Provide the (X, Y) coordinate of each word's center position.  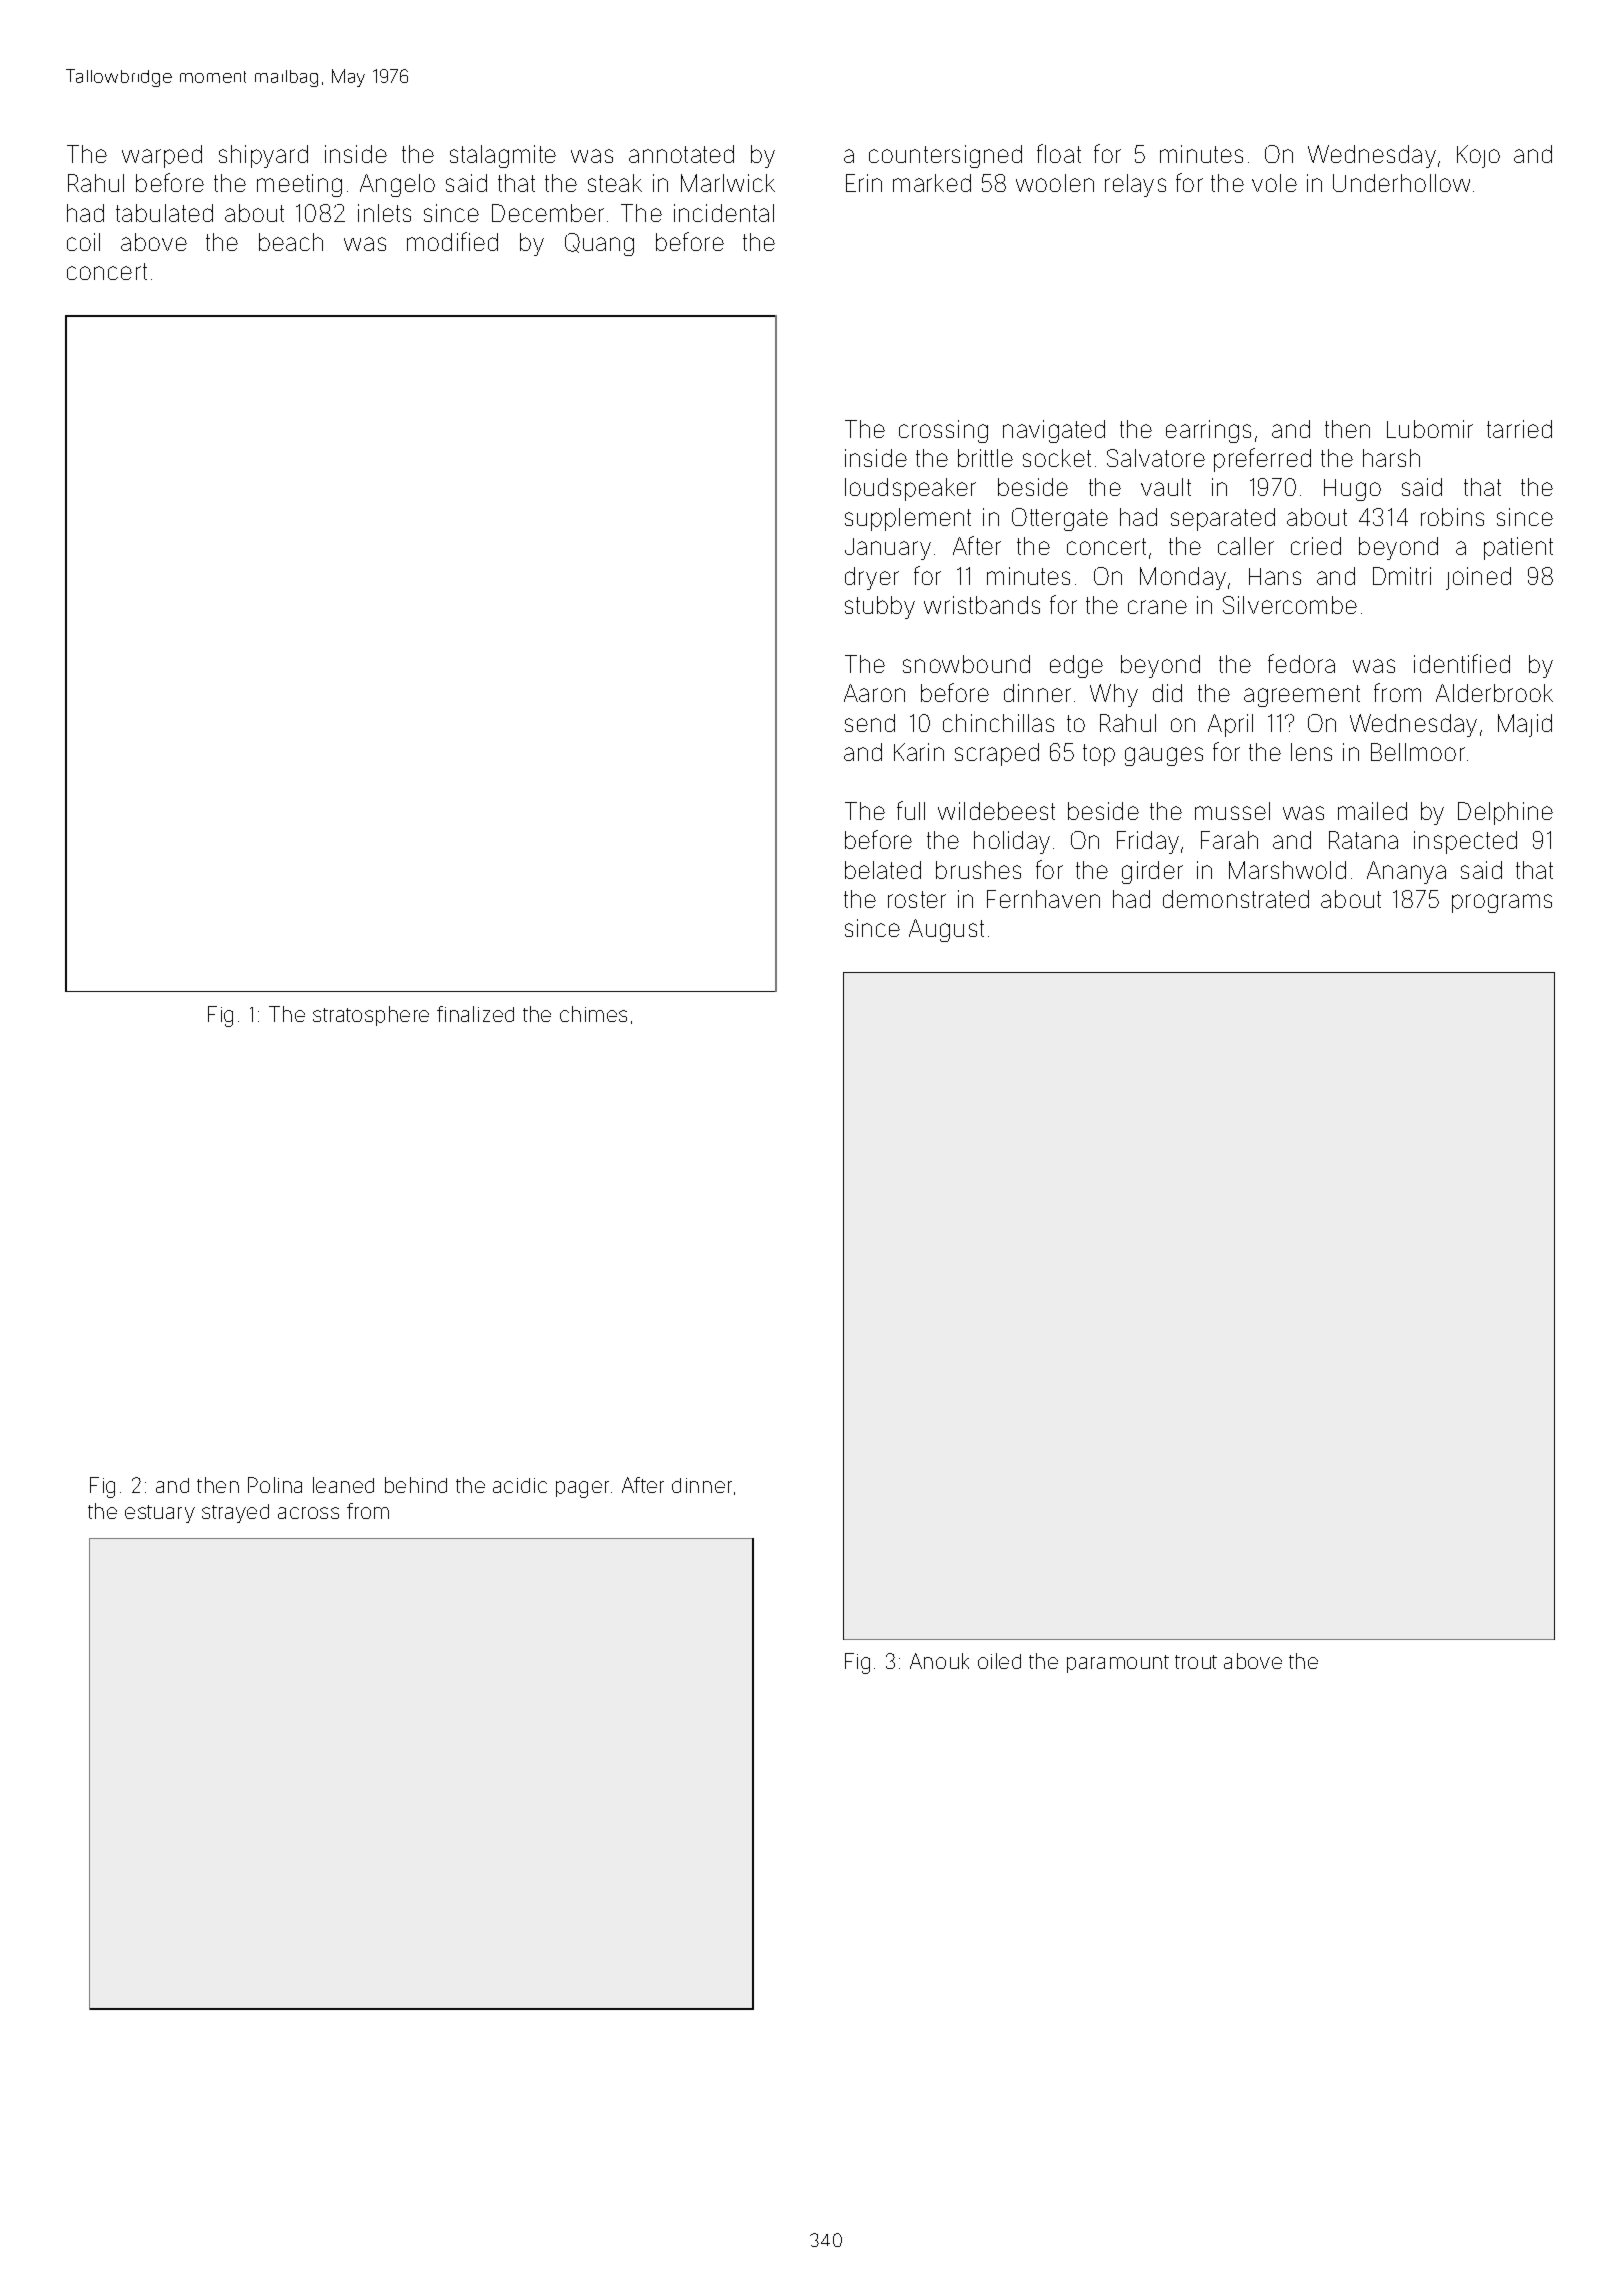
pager (582, 1489)
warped (162, 156)
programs (1502, 903)
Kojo (1478, 156)
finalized (475, 1014)
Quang (599, 244)
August (946, 930)
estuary (160, 1514)
